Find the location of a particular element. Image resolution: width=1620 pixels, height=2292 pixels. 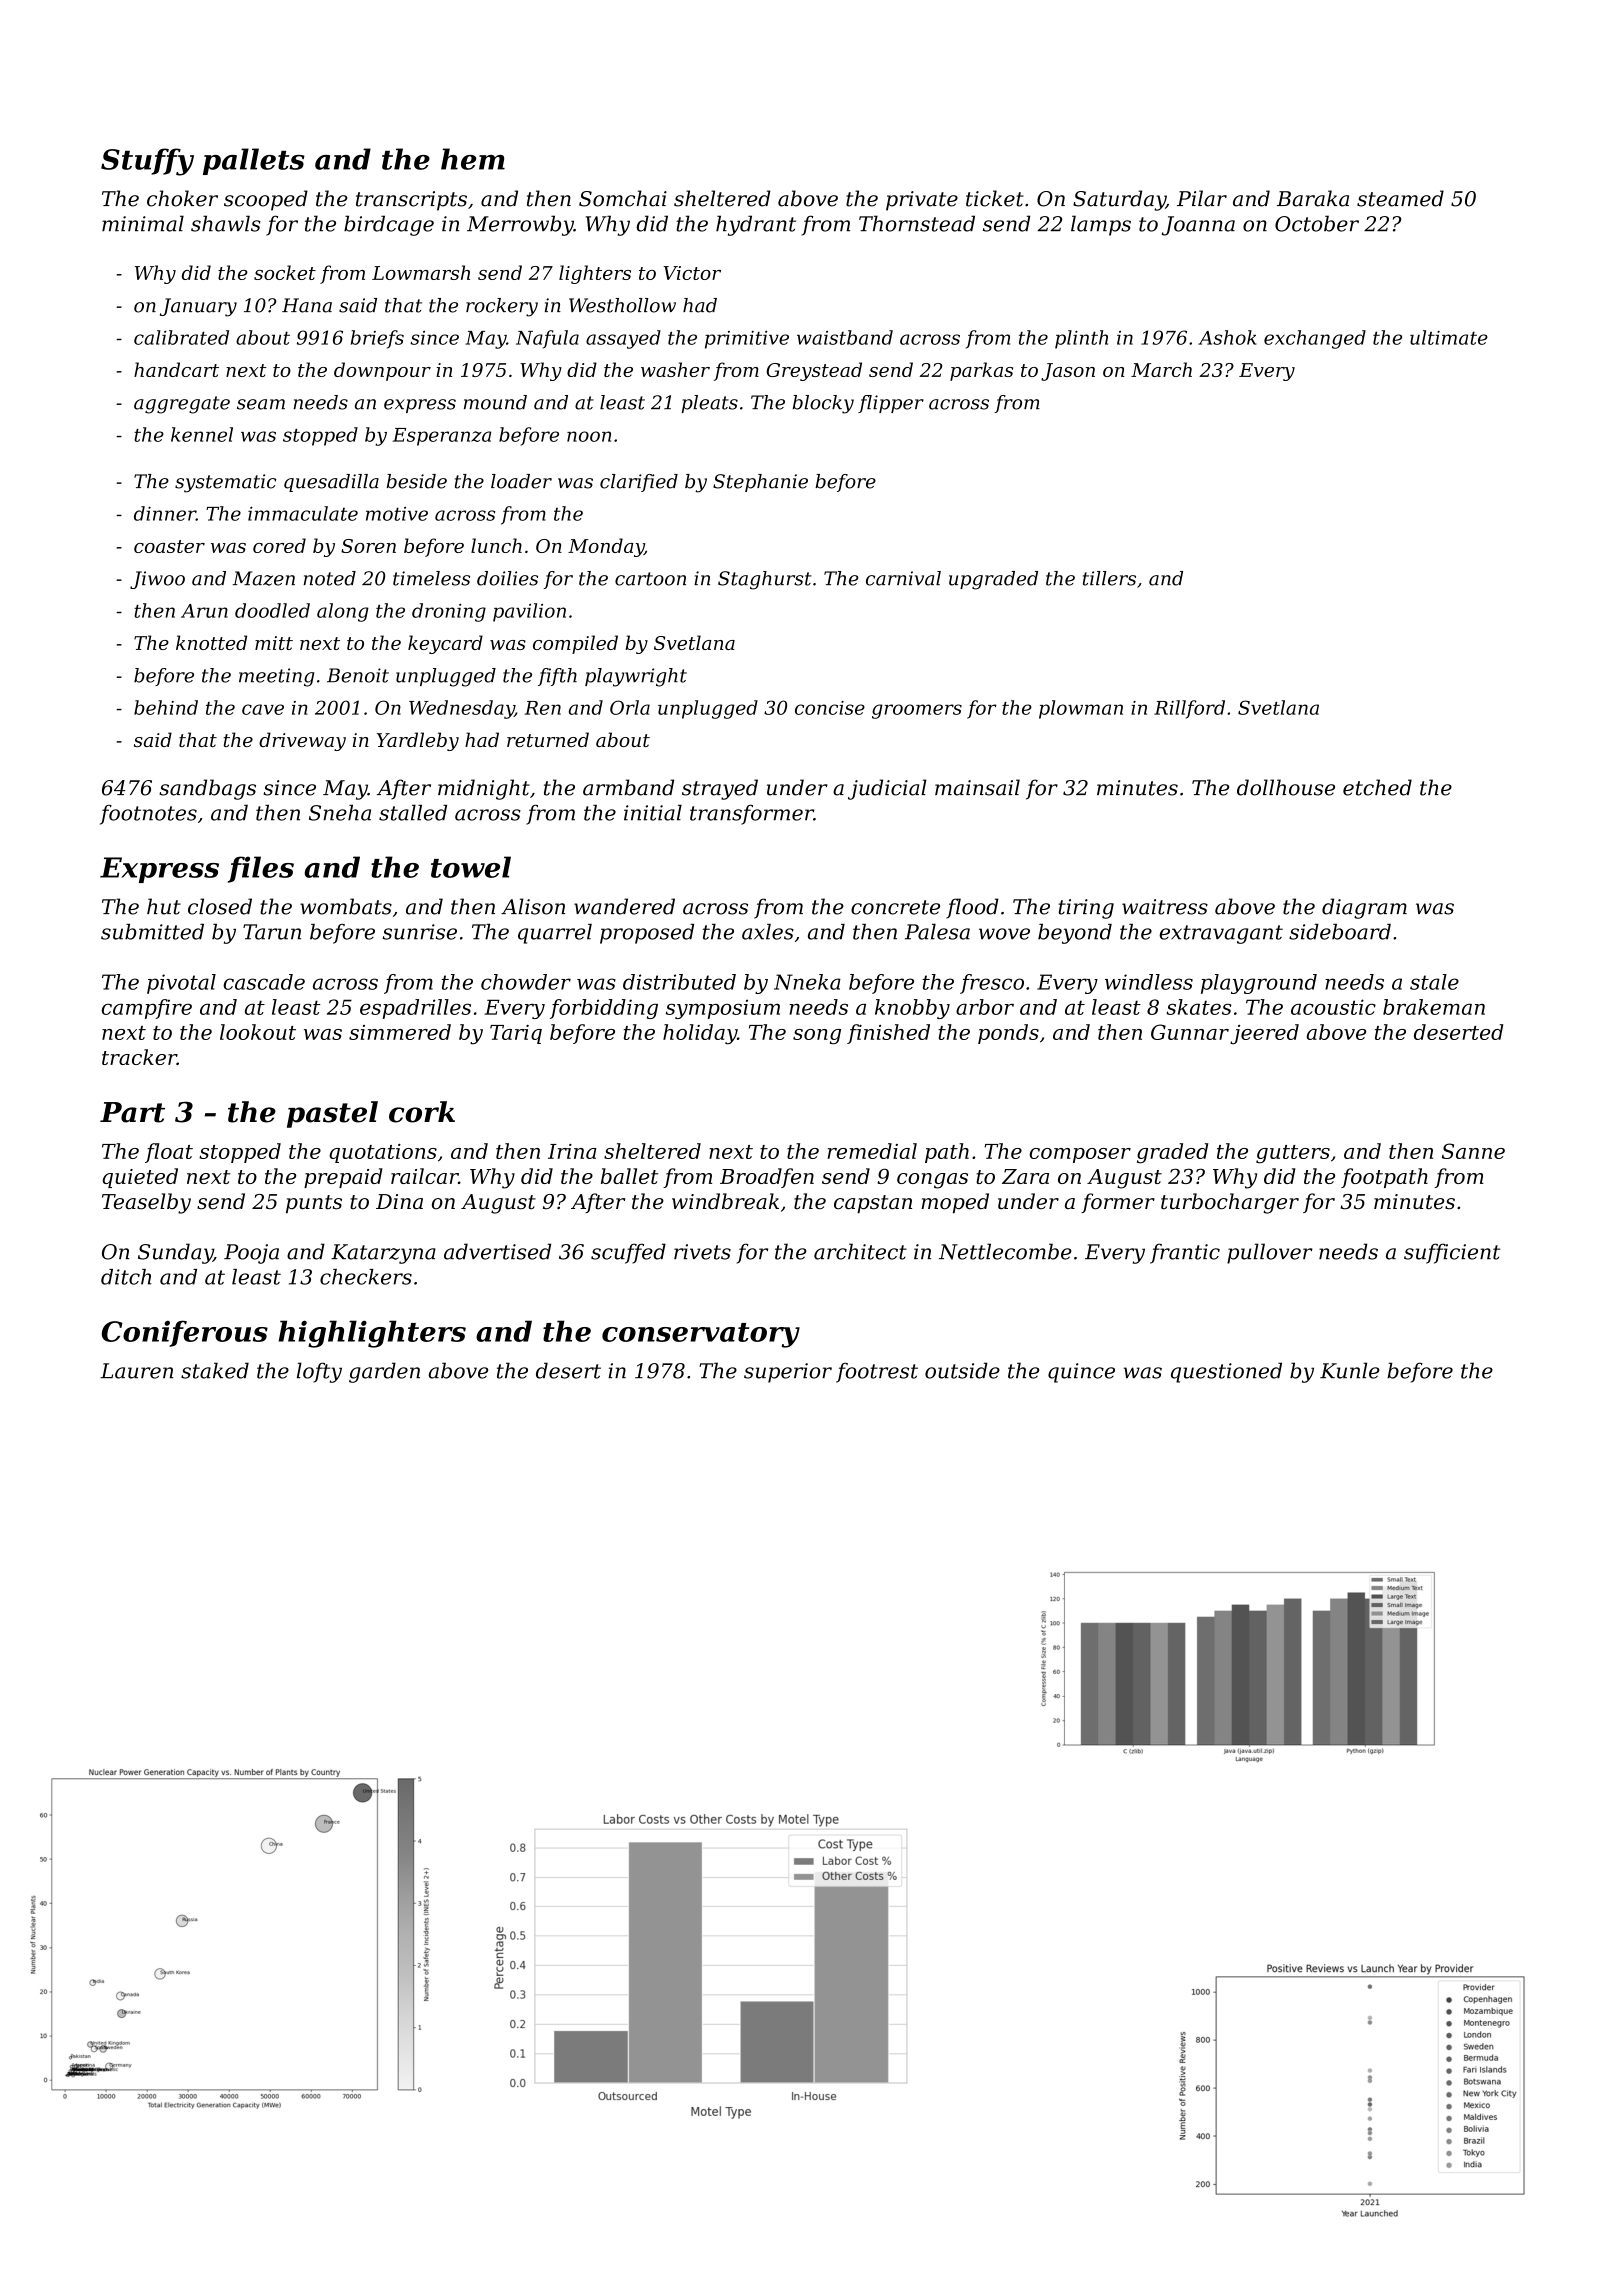

ultimate is located at coordinates (1449, 337).
